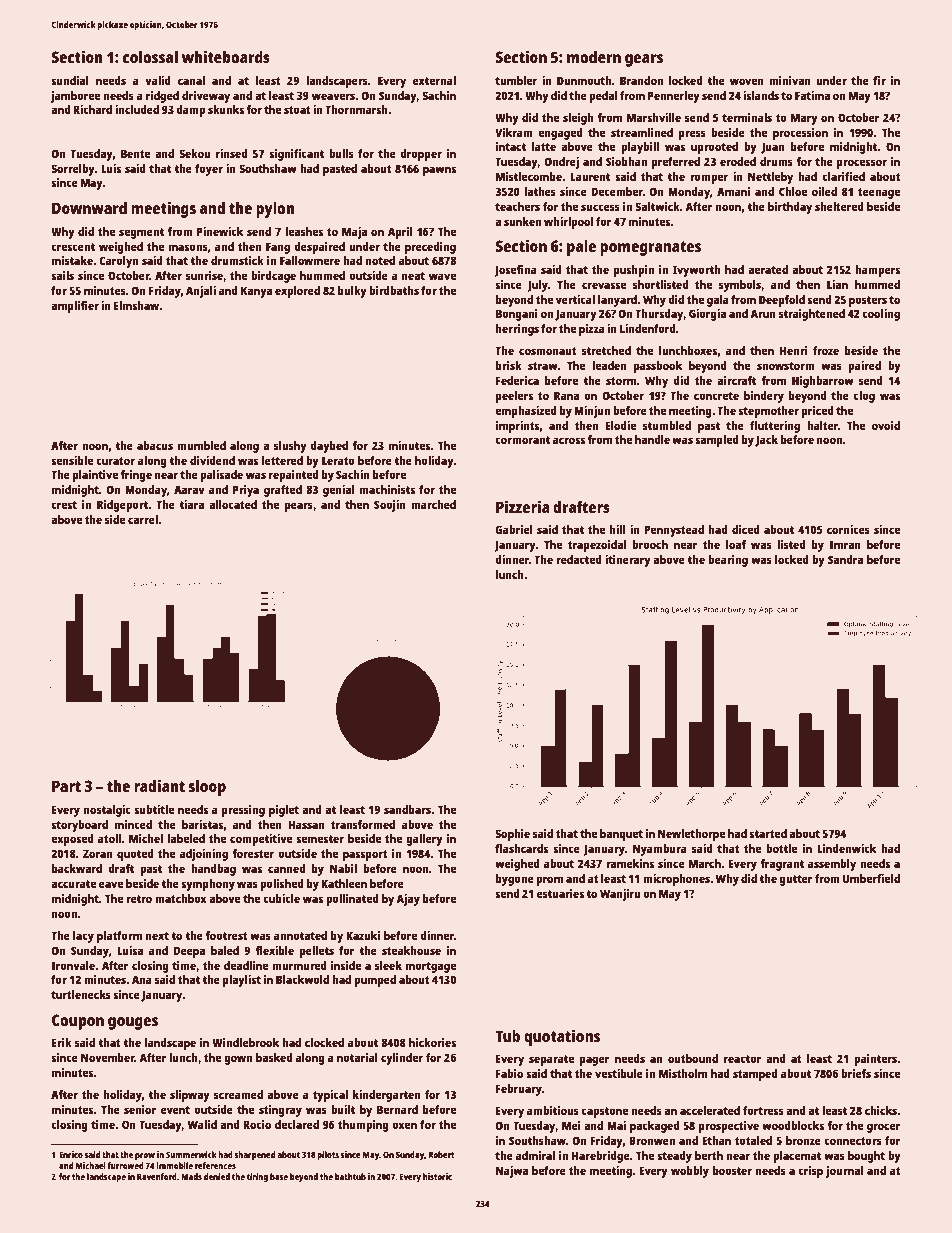 The image size is (952, 1233). Describe the element at coordinates (143, 519) in the page. I see `carrel` at that location.
